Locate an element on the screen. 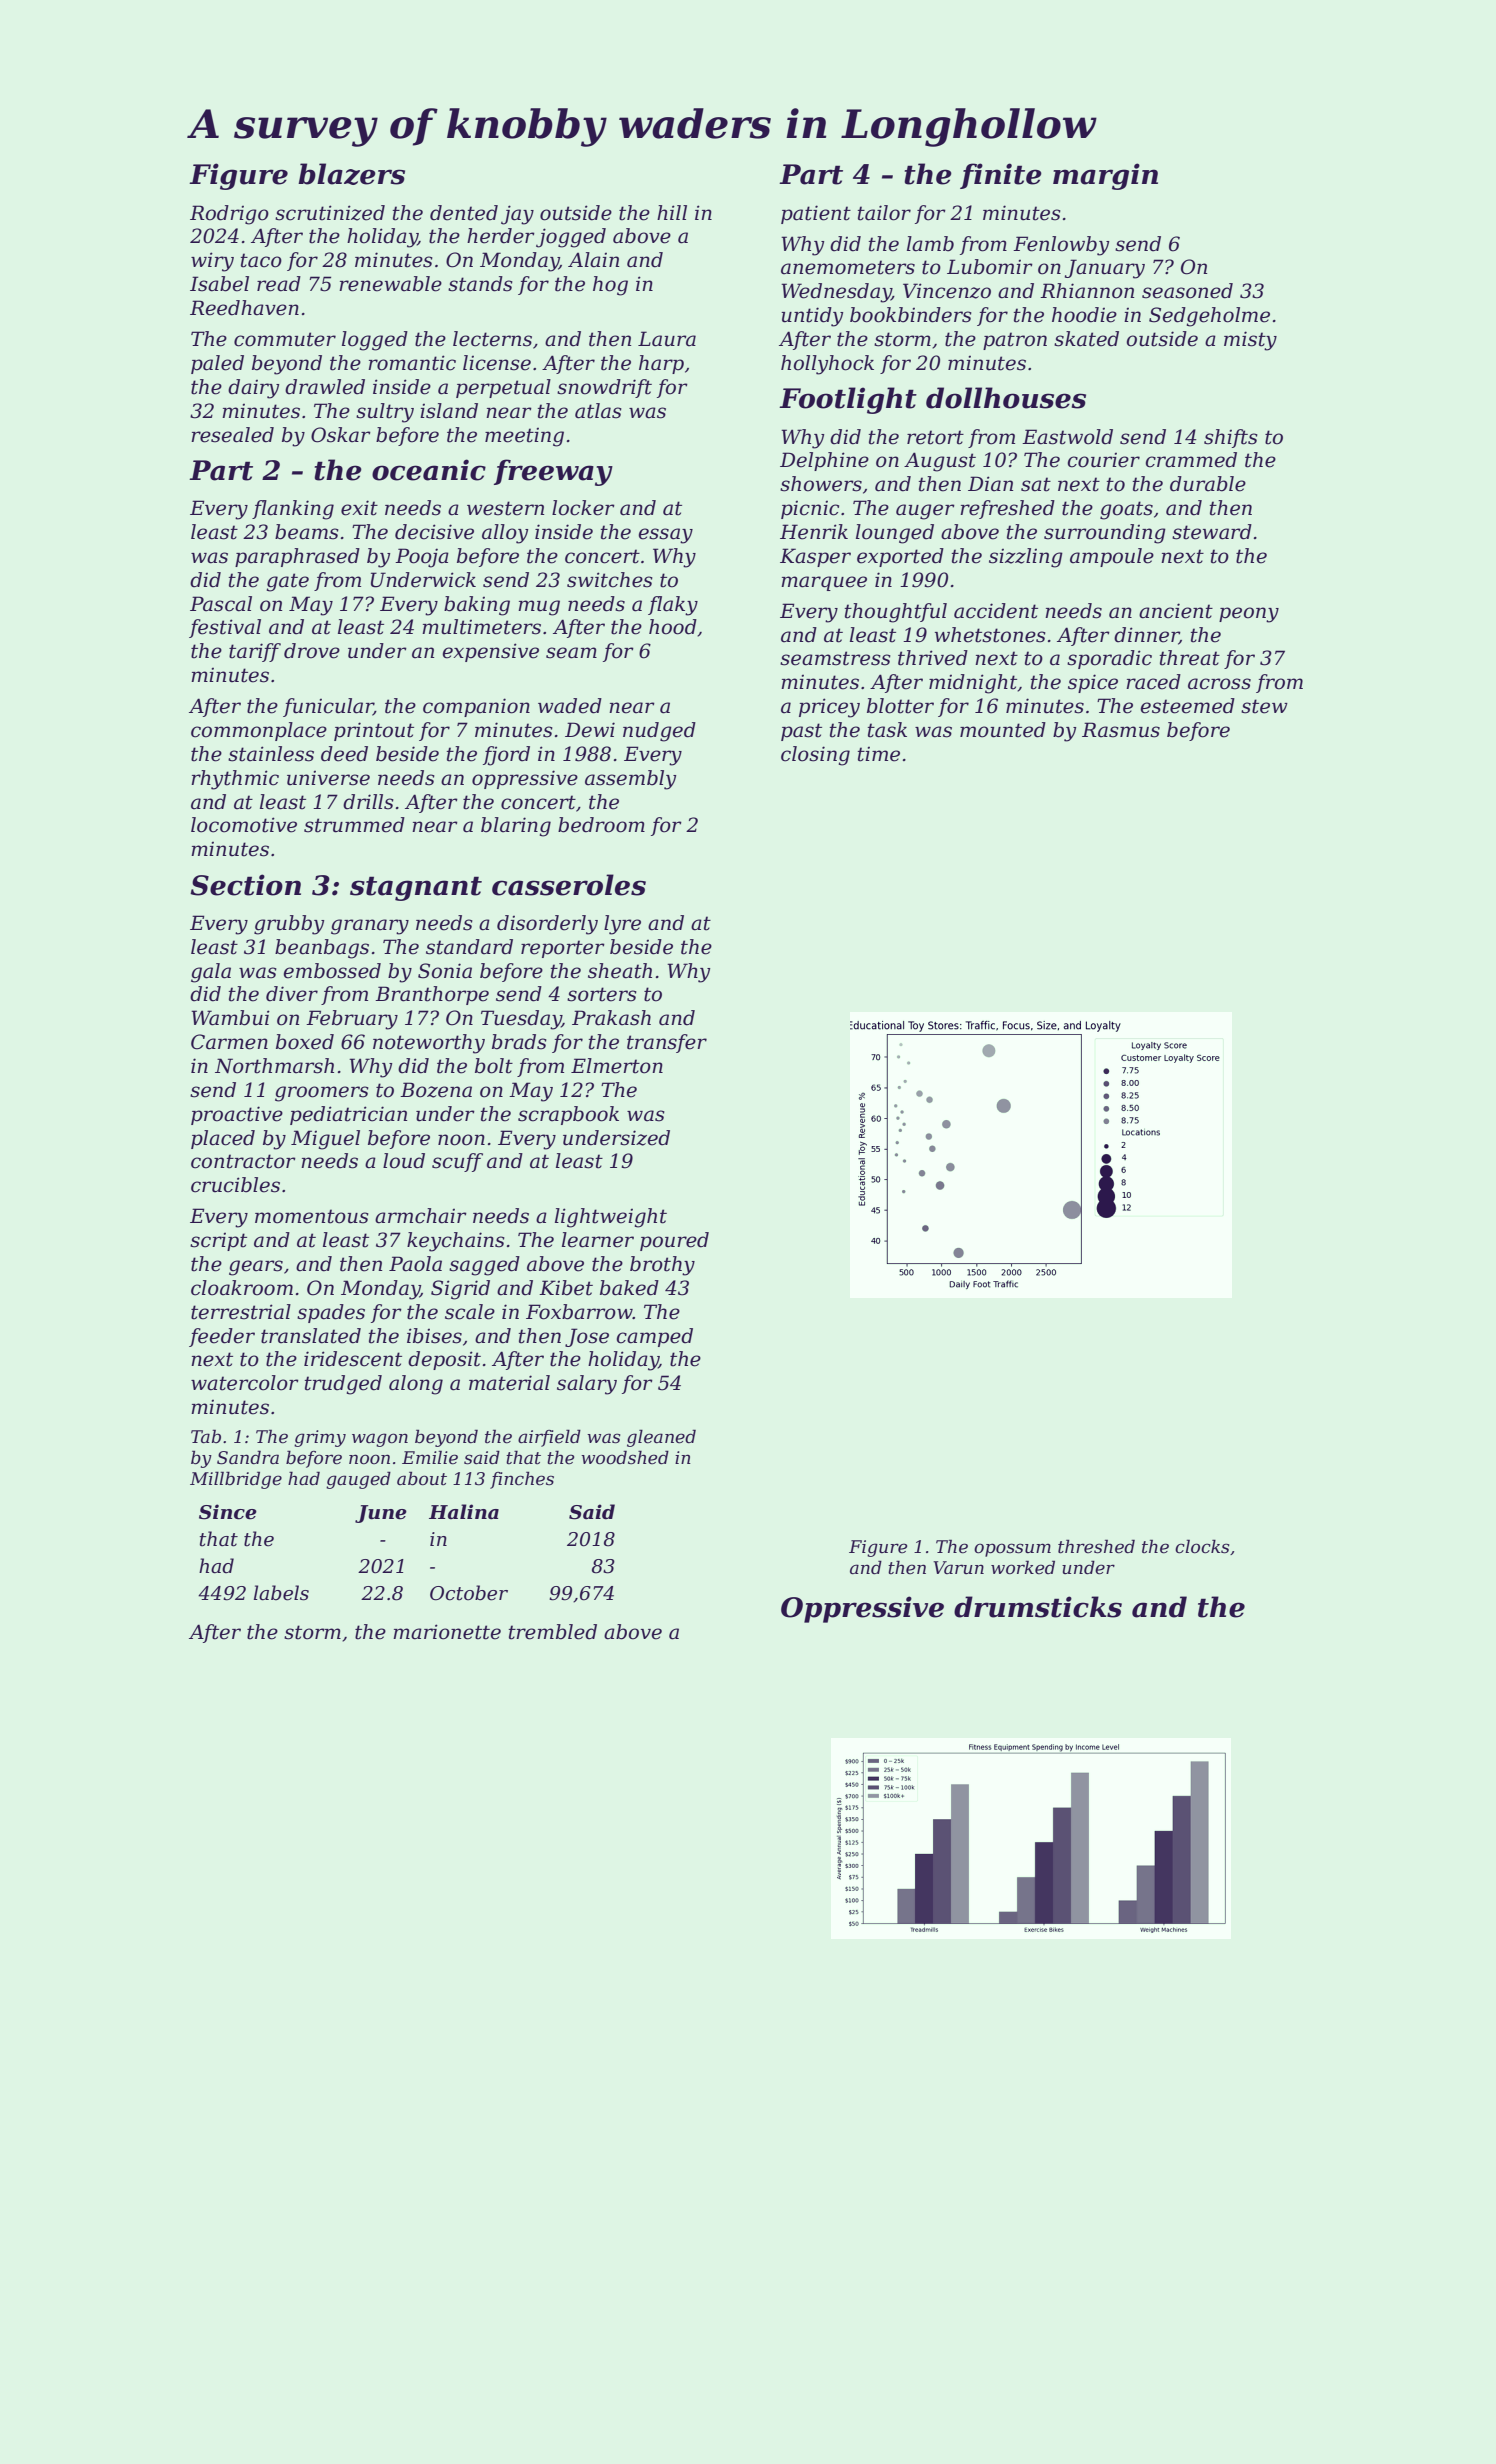 This screenshot has height=2464, width=1496. blazers is located at coordinates (351, 174).
